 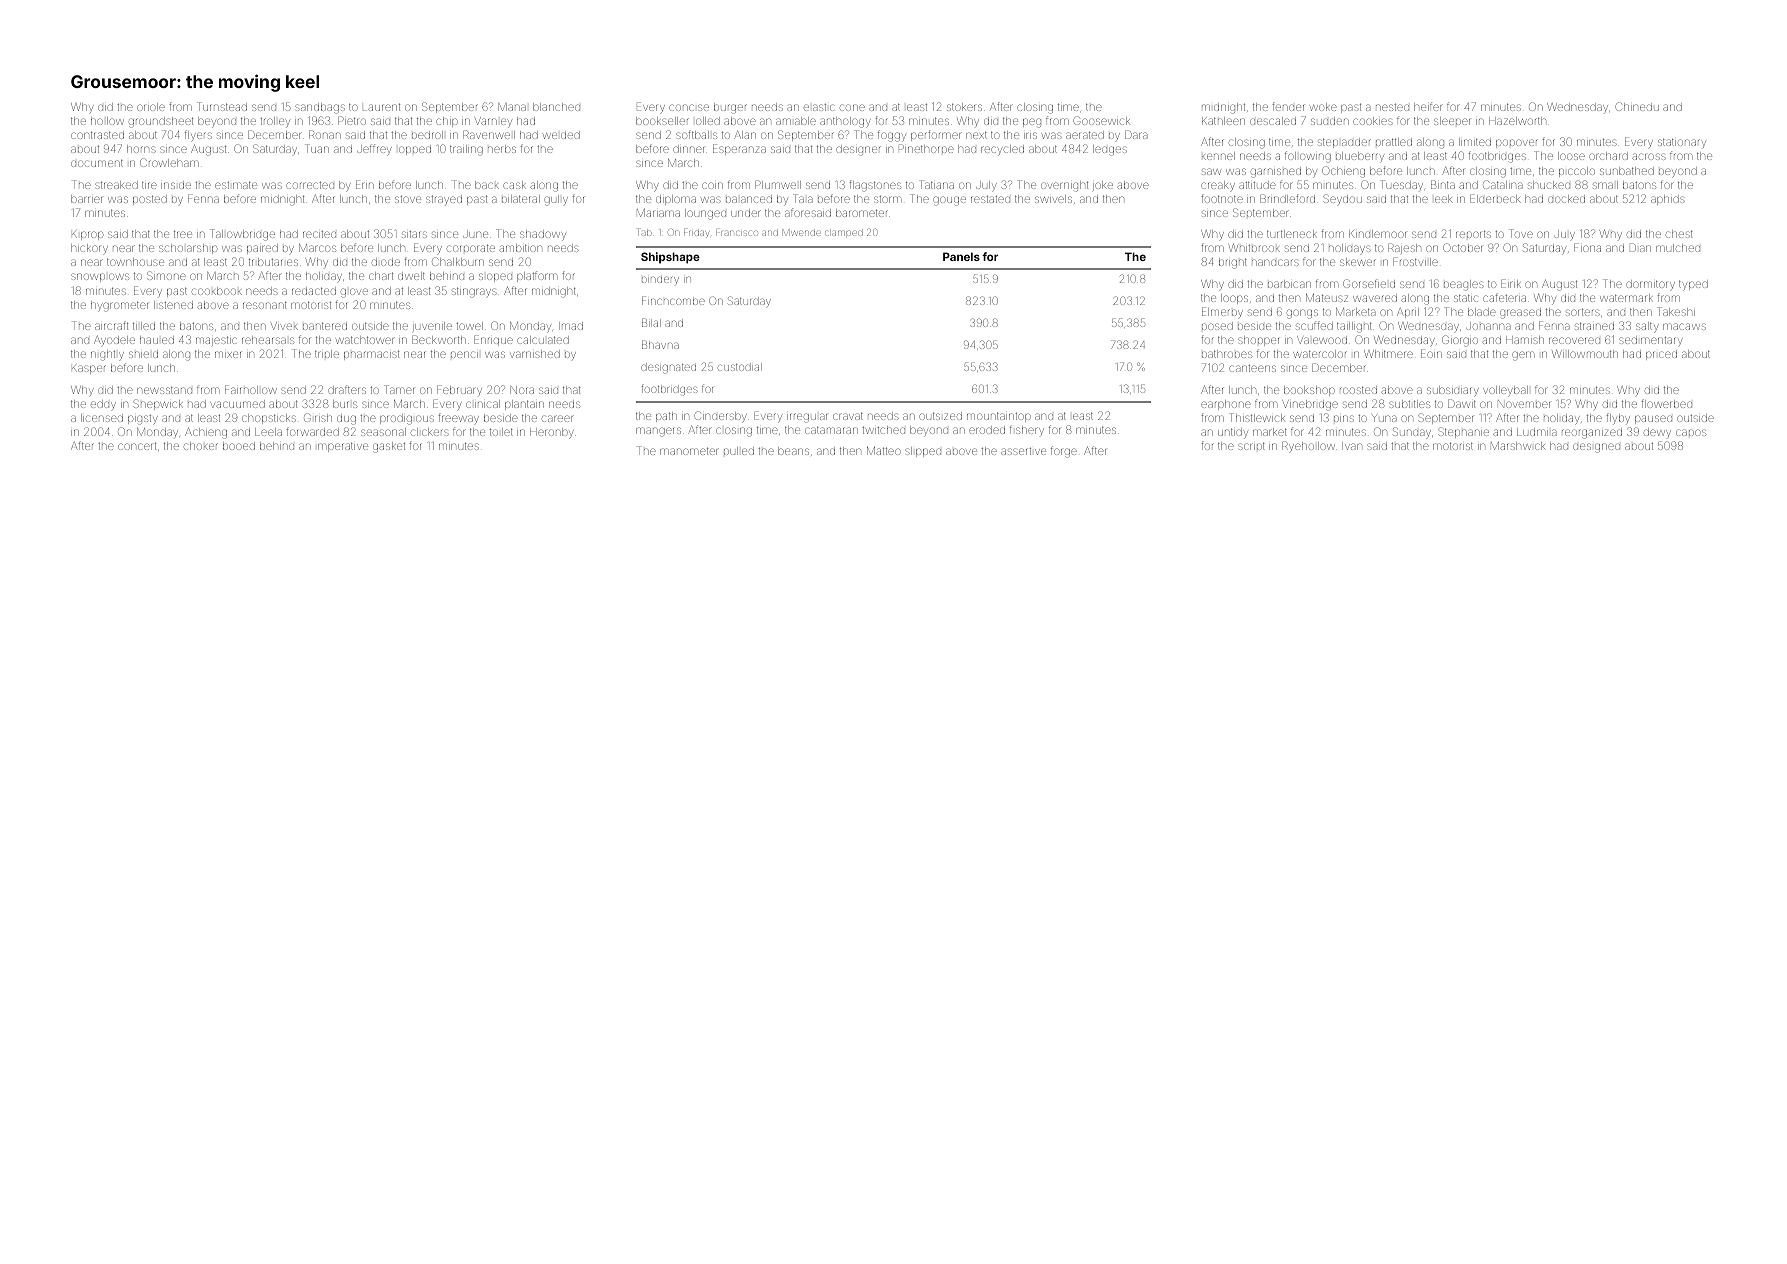 I want to click on Panels, so click(x=961, y=256).
